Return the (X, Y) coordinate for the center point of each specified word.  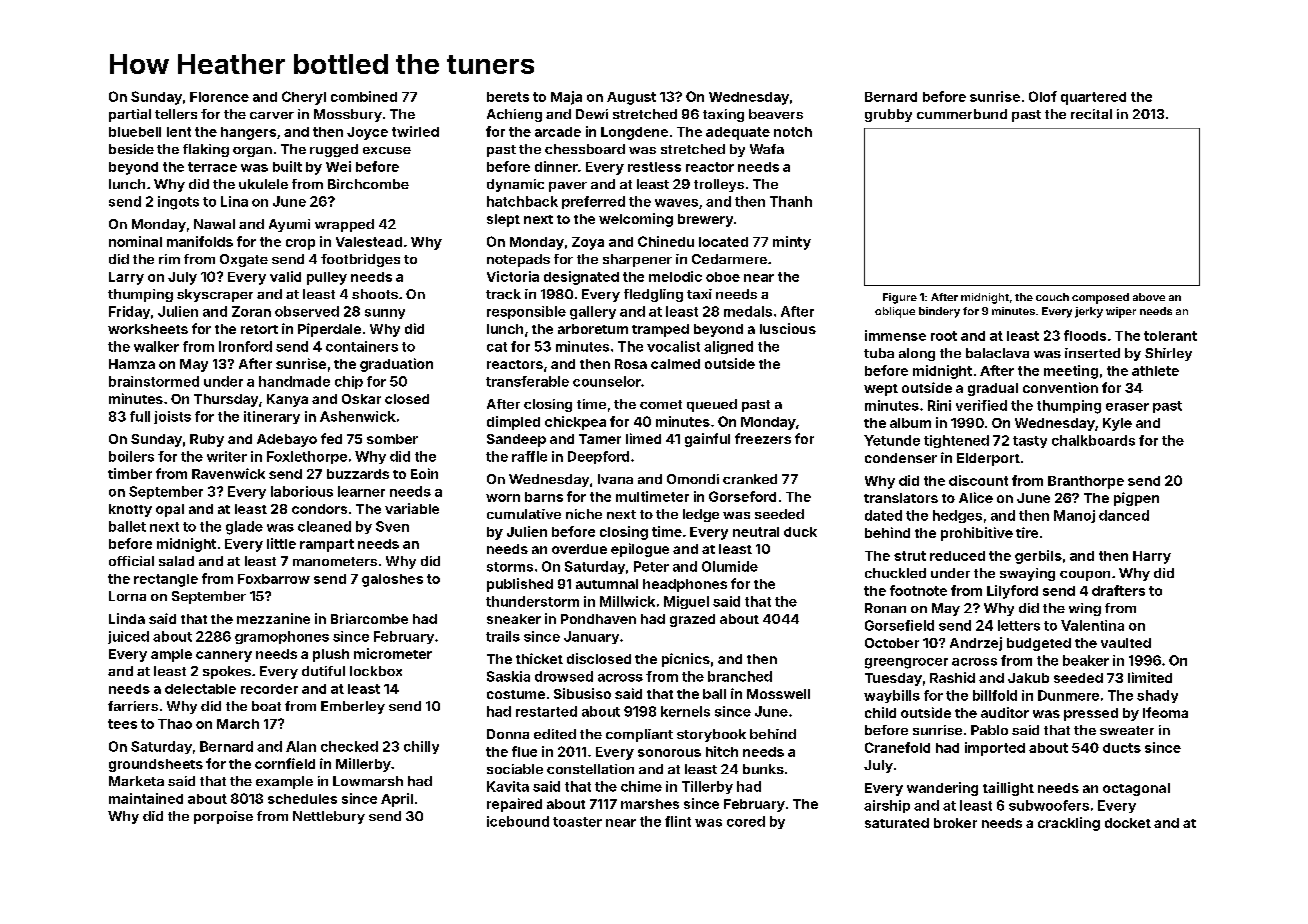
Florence (219, 97)
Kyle (1117, 424)
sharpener (637, 260)
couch (1052, 297)
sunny (385, 314)
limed (643, 438)
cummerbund (962, 114)
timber (130, 473)
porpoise (223, 817)
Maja (566, 98)
